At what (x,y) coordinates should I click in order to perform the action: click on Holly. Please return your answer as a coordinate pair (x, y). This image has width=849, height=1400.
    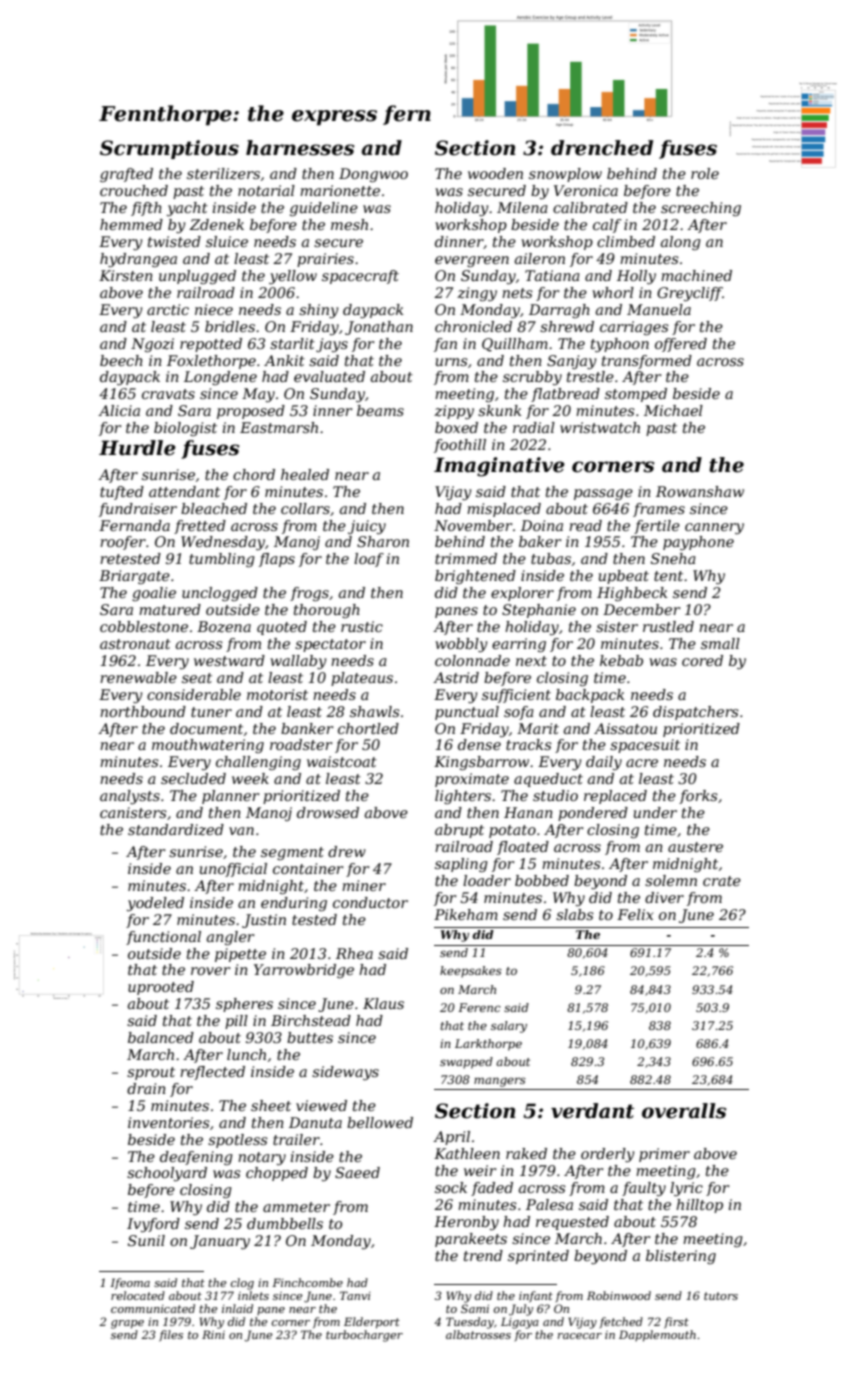
    Looking at the image, I should click on (636, 277).
